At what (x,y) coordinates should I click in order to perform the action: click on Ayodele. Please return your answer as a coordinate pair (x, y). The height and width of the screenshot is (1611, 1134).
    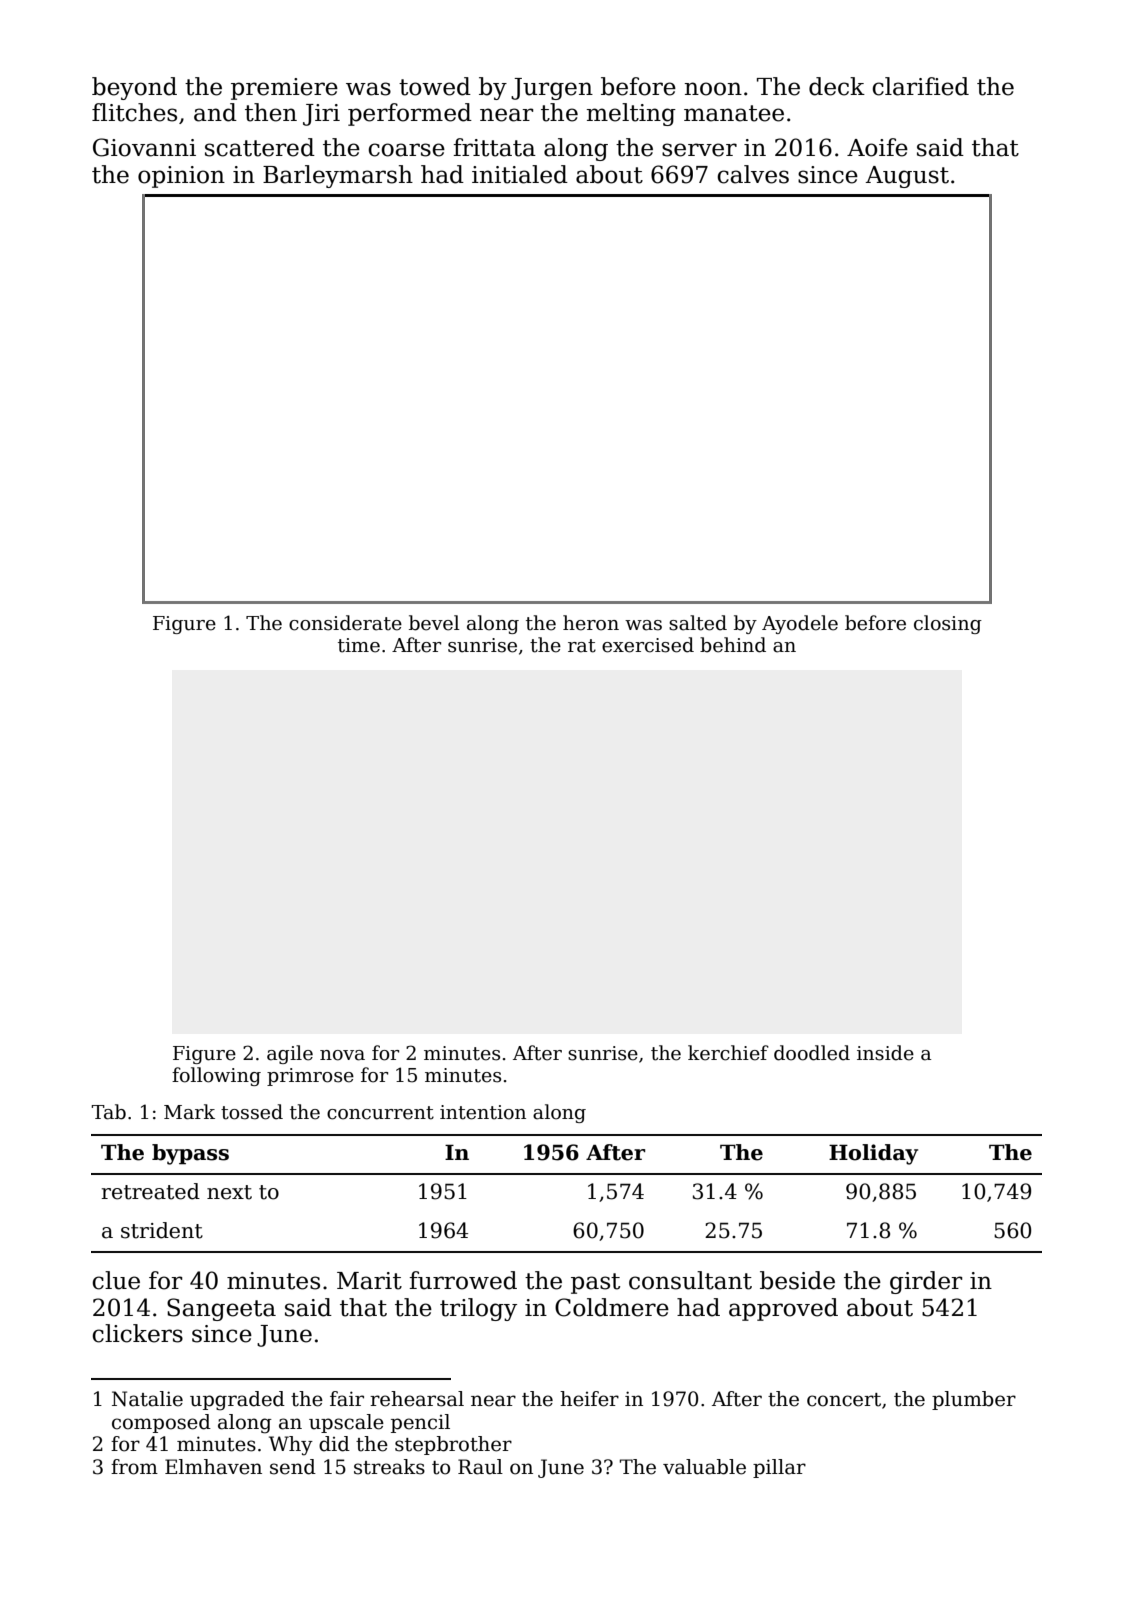
    Looking at the image, I should click on (800, 624).
